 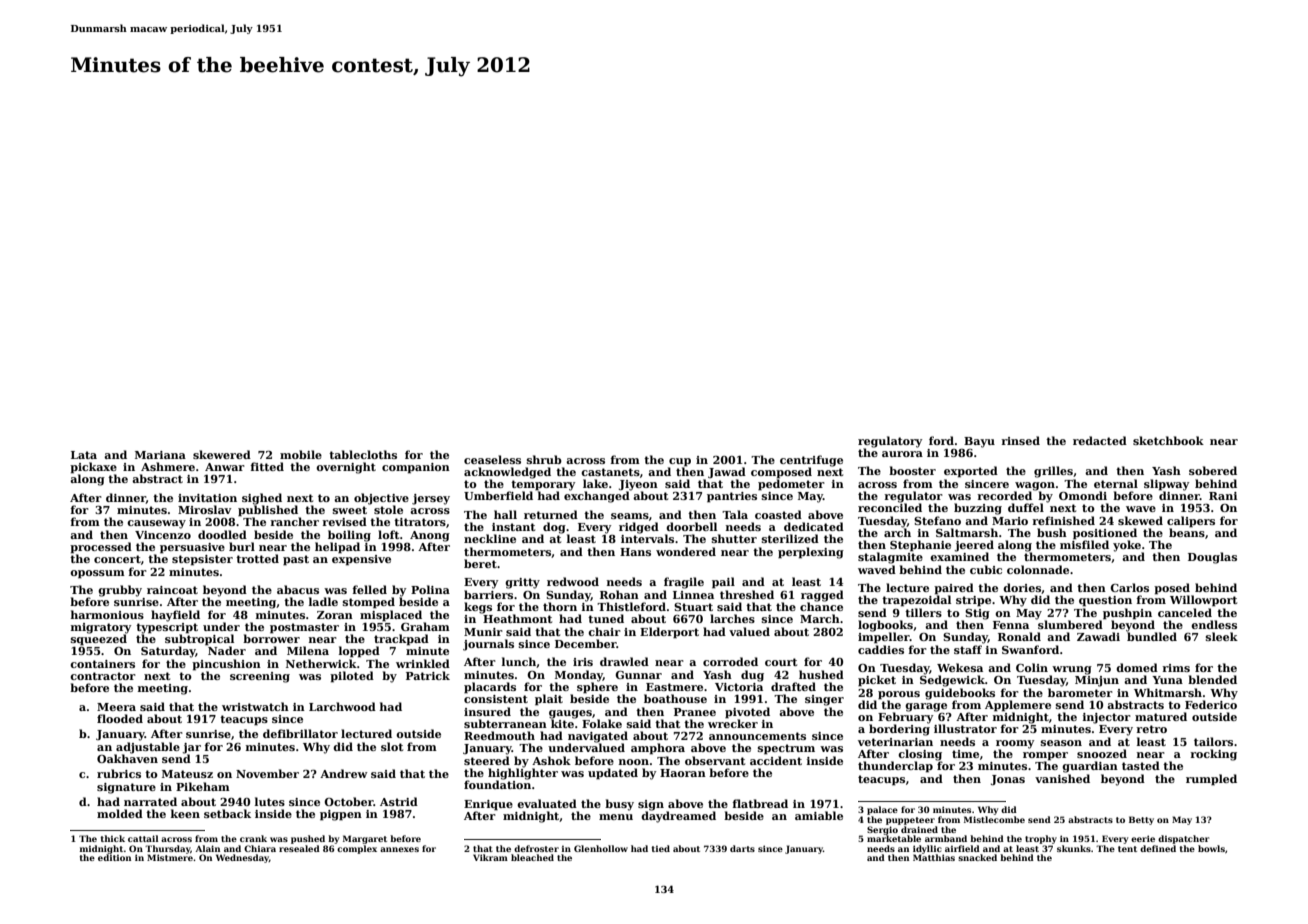 I want to click on wristwatch, so click(x=255, y=706).
